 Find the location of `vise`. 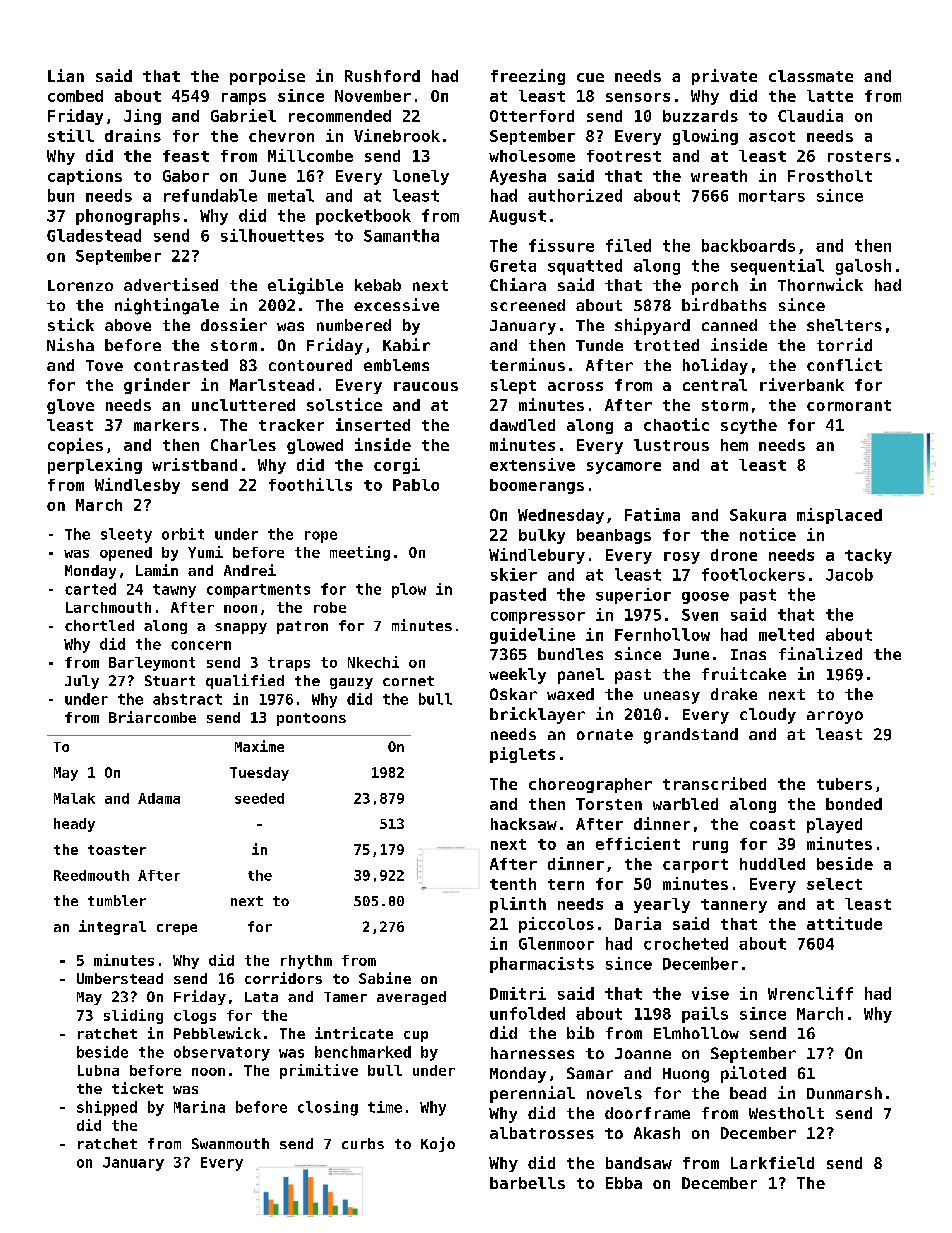

vise is located at coordinates (710, 993).
